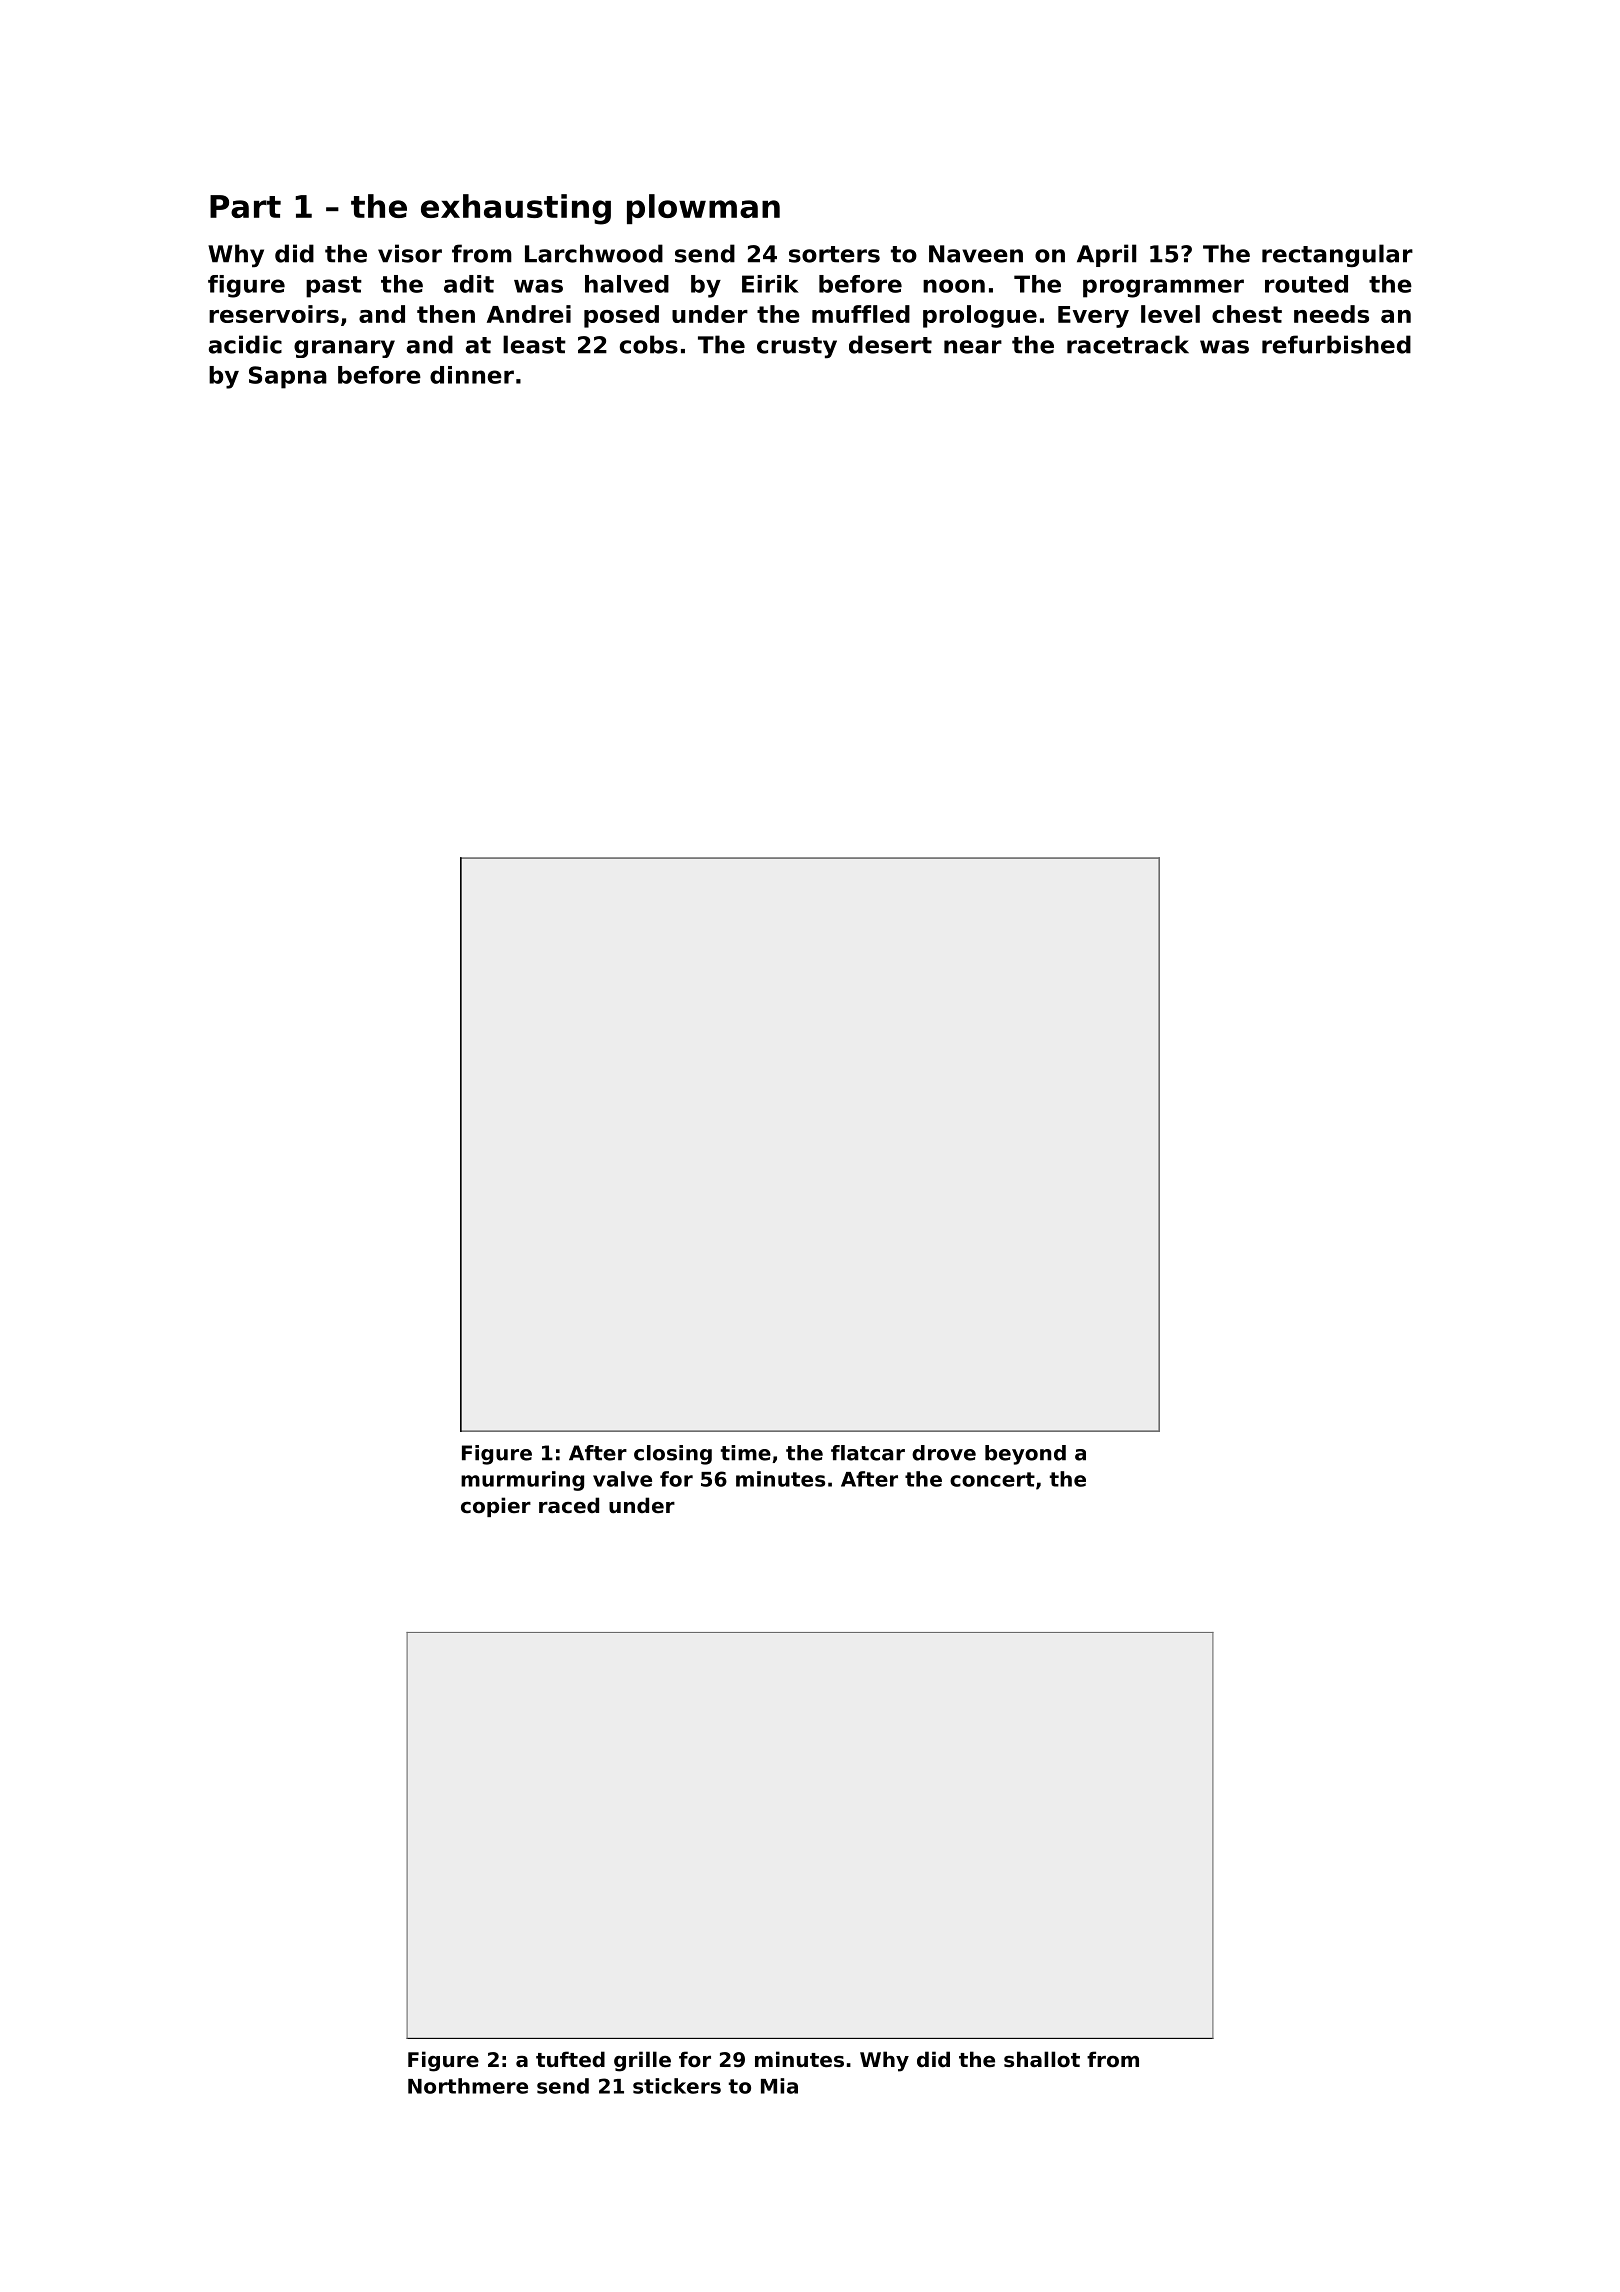  I want to click on drove, so click(944, 1453).
